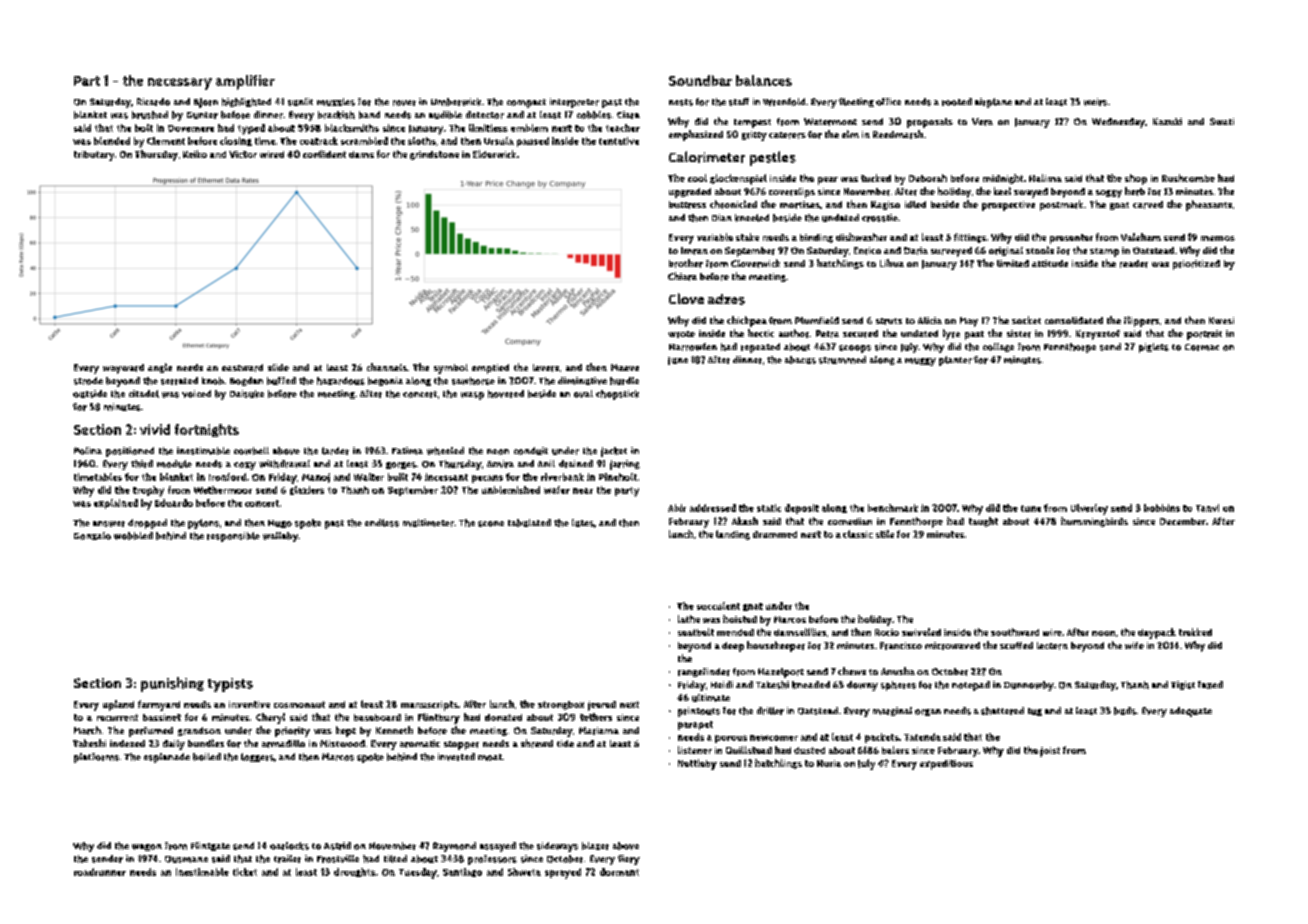 The image size is (1308, 924). Describe the element at coordinates (100, 872) in the page. I see `roadrunner` at that location.
